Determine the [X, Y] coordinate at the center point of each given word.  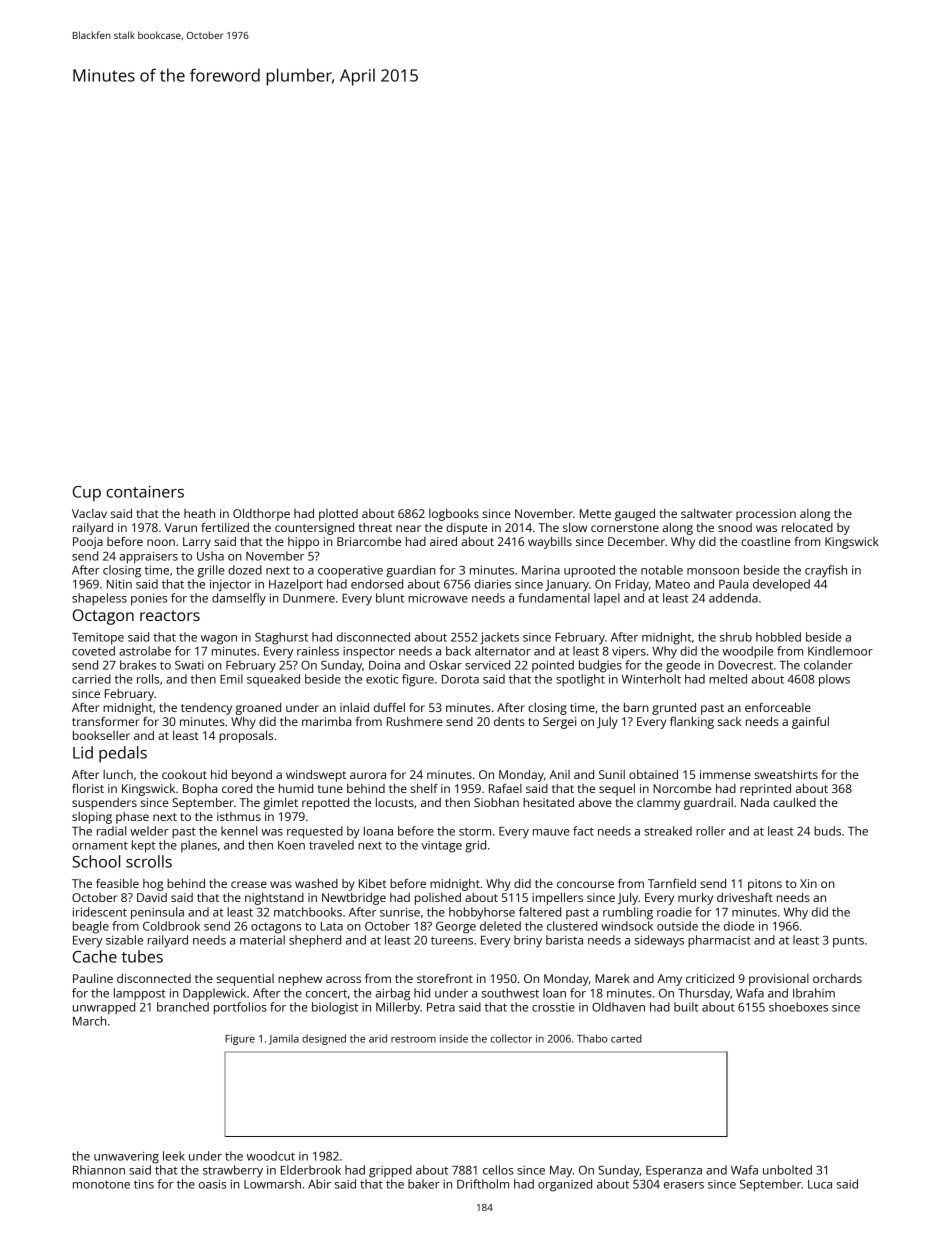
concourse [585, 884]
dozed [245, 570]
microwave [438, 598]
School [96, 861]
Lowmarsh [272, 1184]
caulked [794, 802]
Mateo [673, 584]
